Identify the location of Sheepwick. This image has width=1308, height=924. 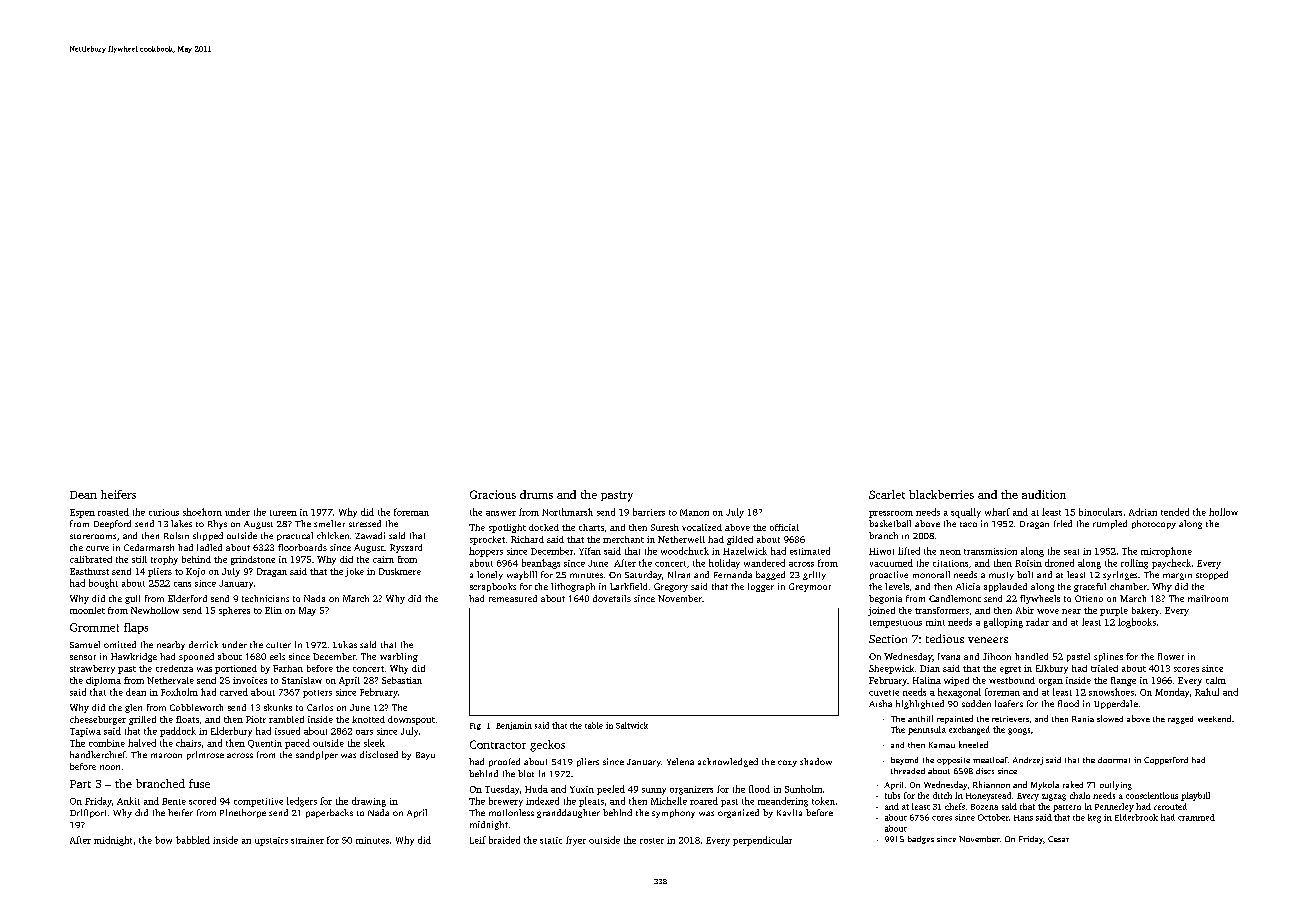
(891, 669).
